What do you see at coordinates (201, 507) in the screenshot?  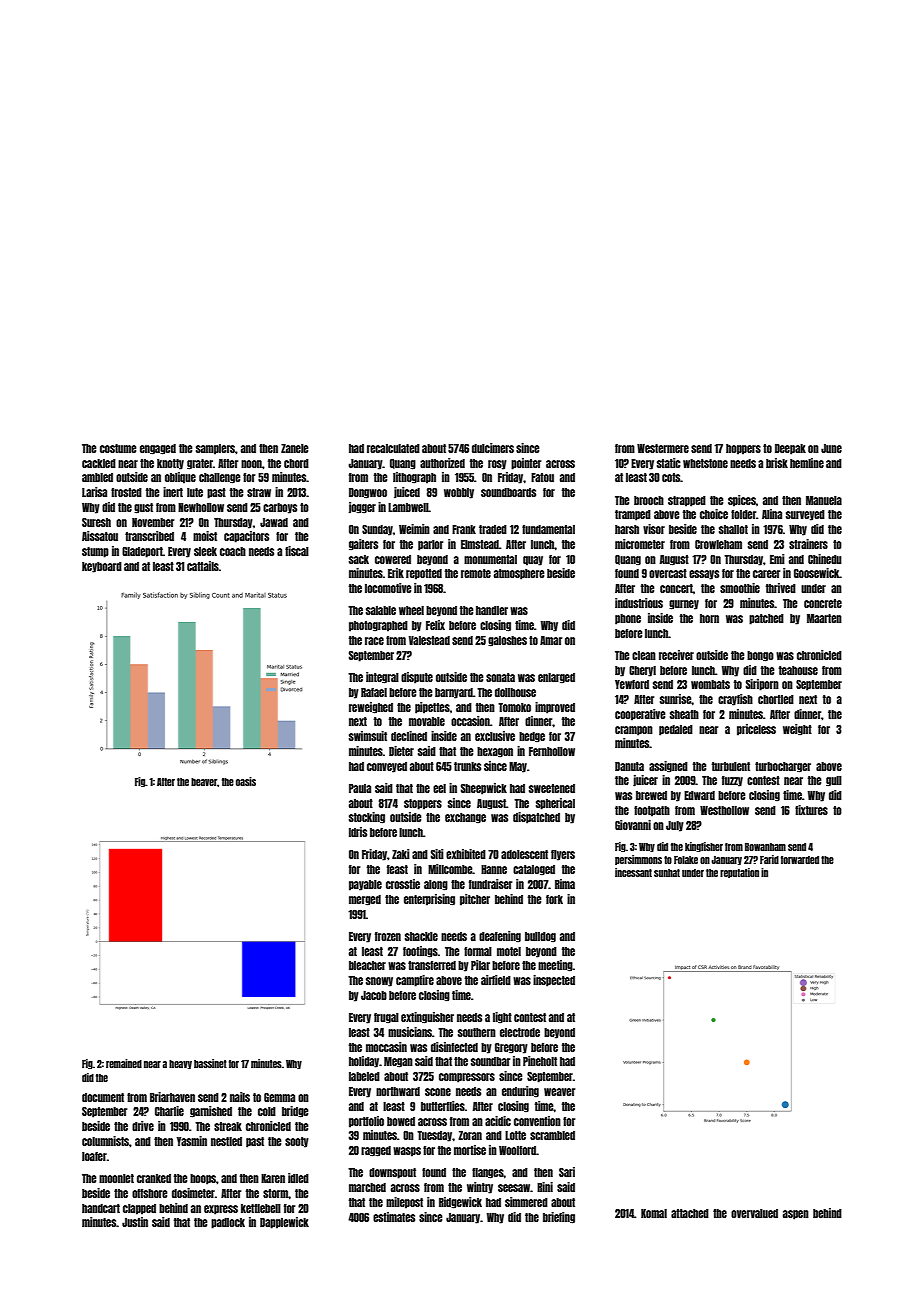 I see `Newhollow` at bounding box center [201, 507].
